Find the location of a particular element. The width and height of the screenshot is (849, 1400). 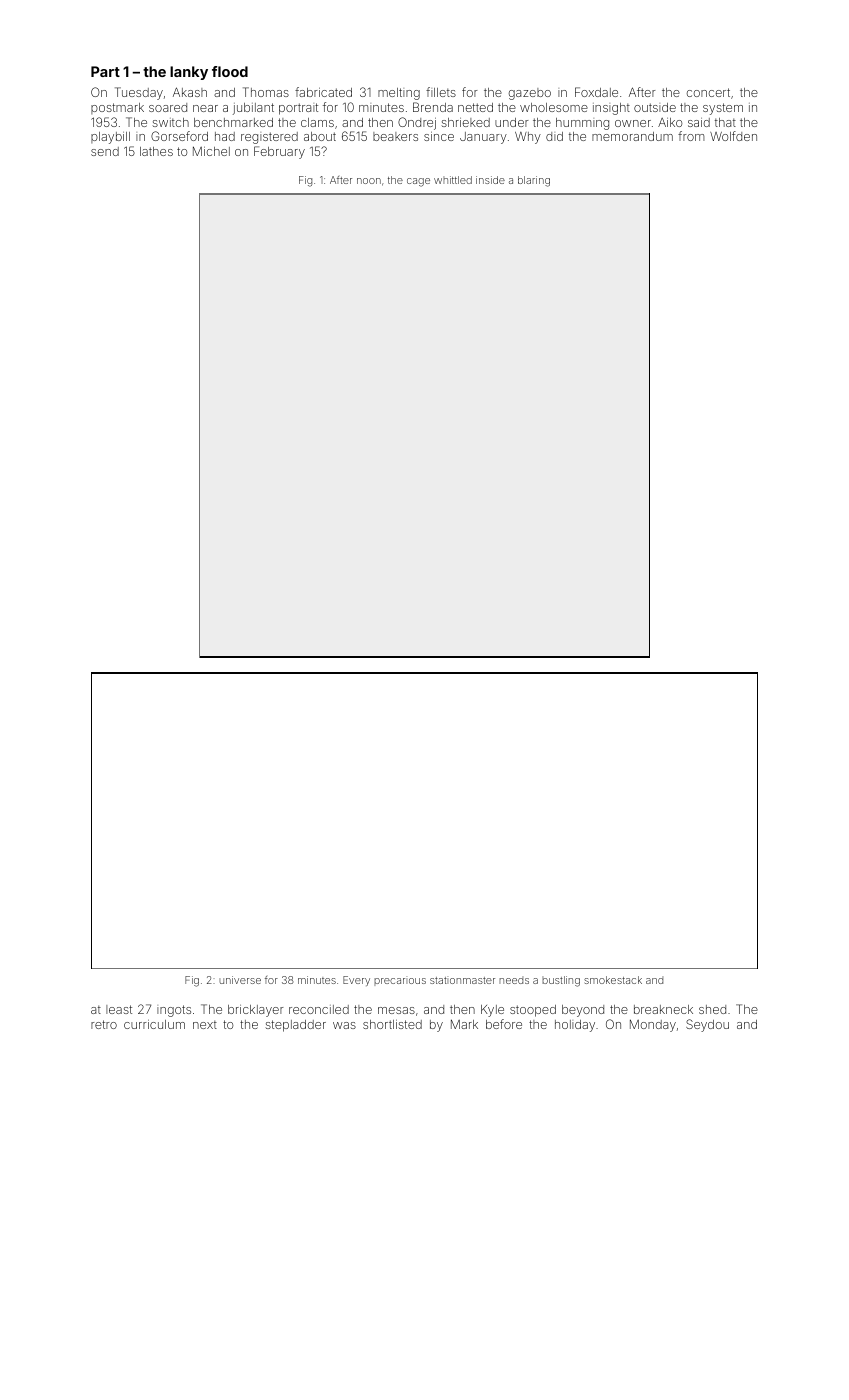

Every is located at coordinates (356, 981).
